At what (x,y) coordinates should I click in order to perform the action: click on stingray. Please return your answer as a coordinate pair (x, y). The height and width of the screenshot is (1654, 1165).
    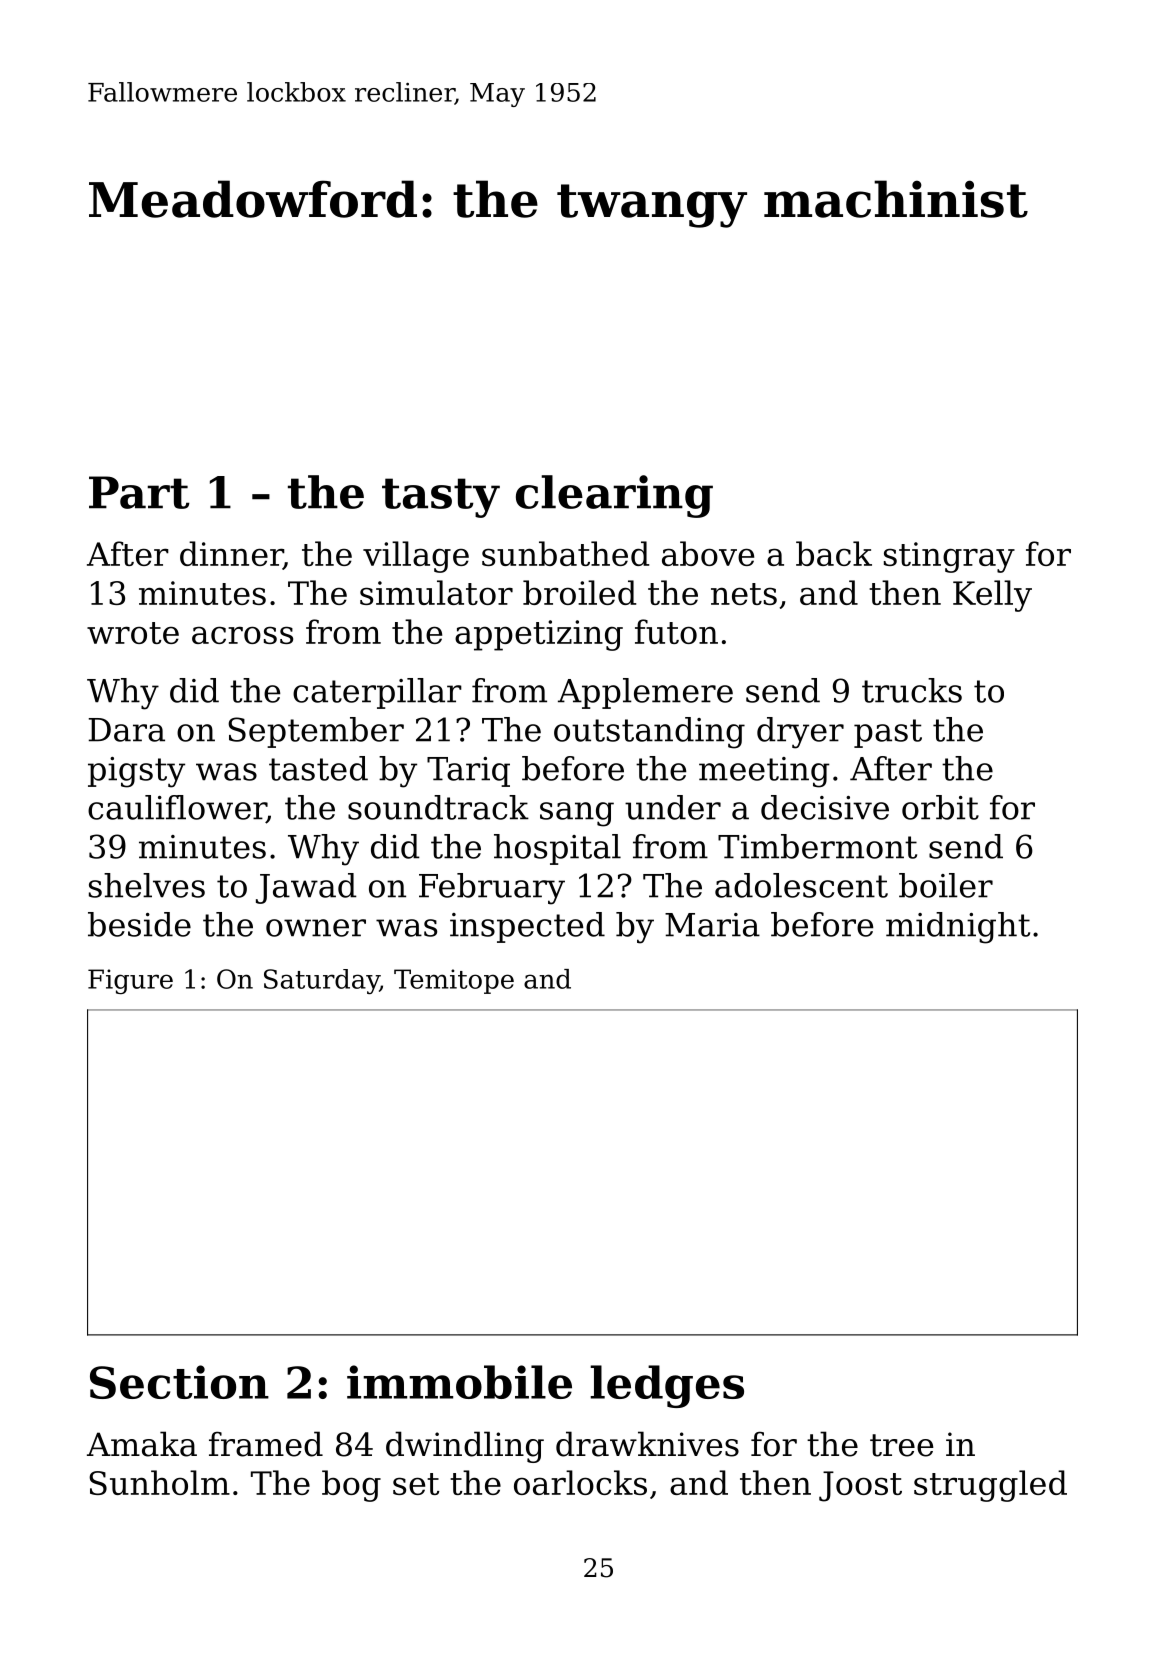
    Looking at the image, I should click on (949, 557).
